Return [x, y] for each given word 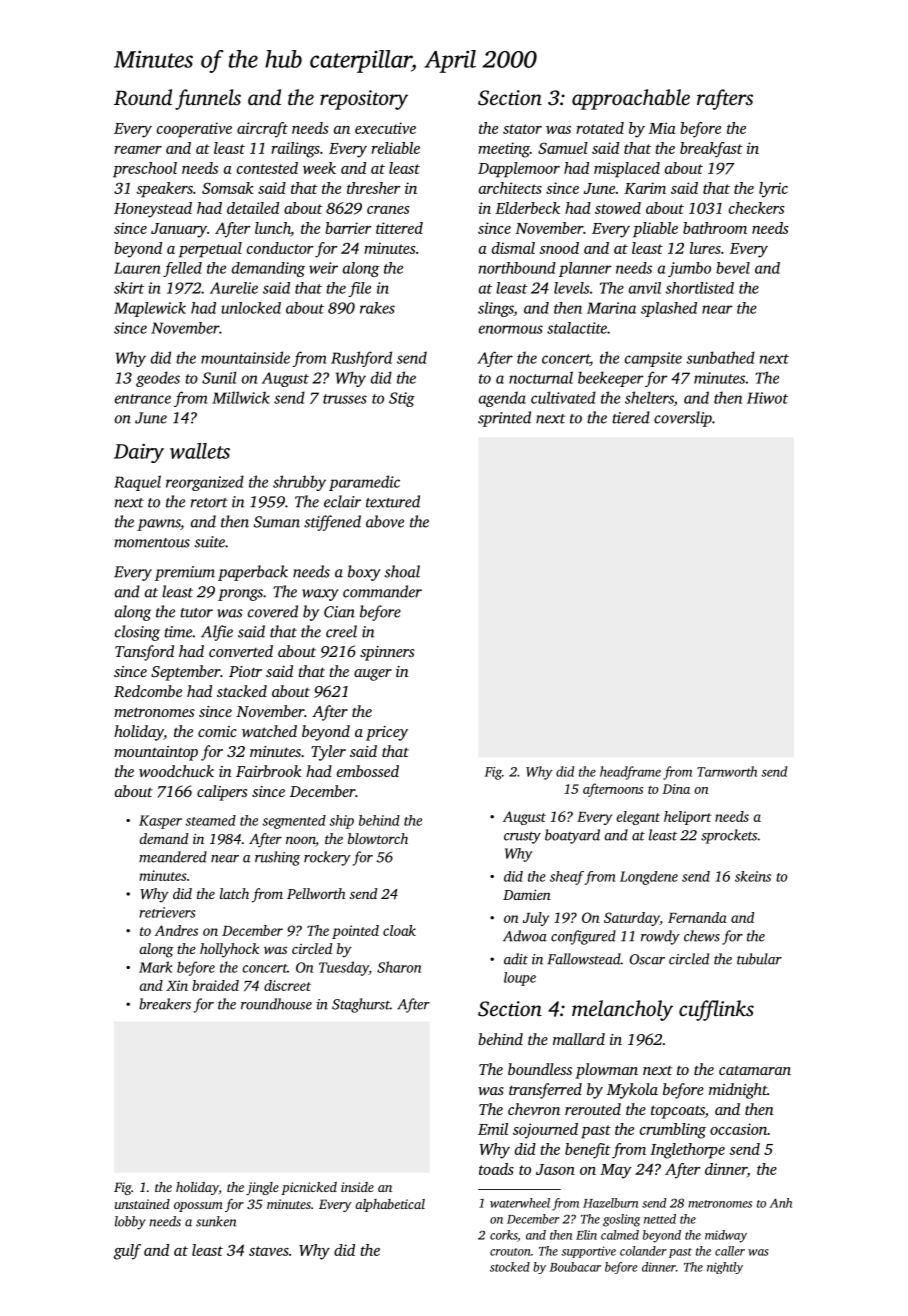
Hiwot [767, 398]
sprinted [504, 419]
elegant [638, 818]
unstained [142, 1204]
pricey [387, 733]
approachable [631, 99]
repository [364, 100]
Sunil [219, 377]
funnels [208, 99]
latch [234, 893]
